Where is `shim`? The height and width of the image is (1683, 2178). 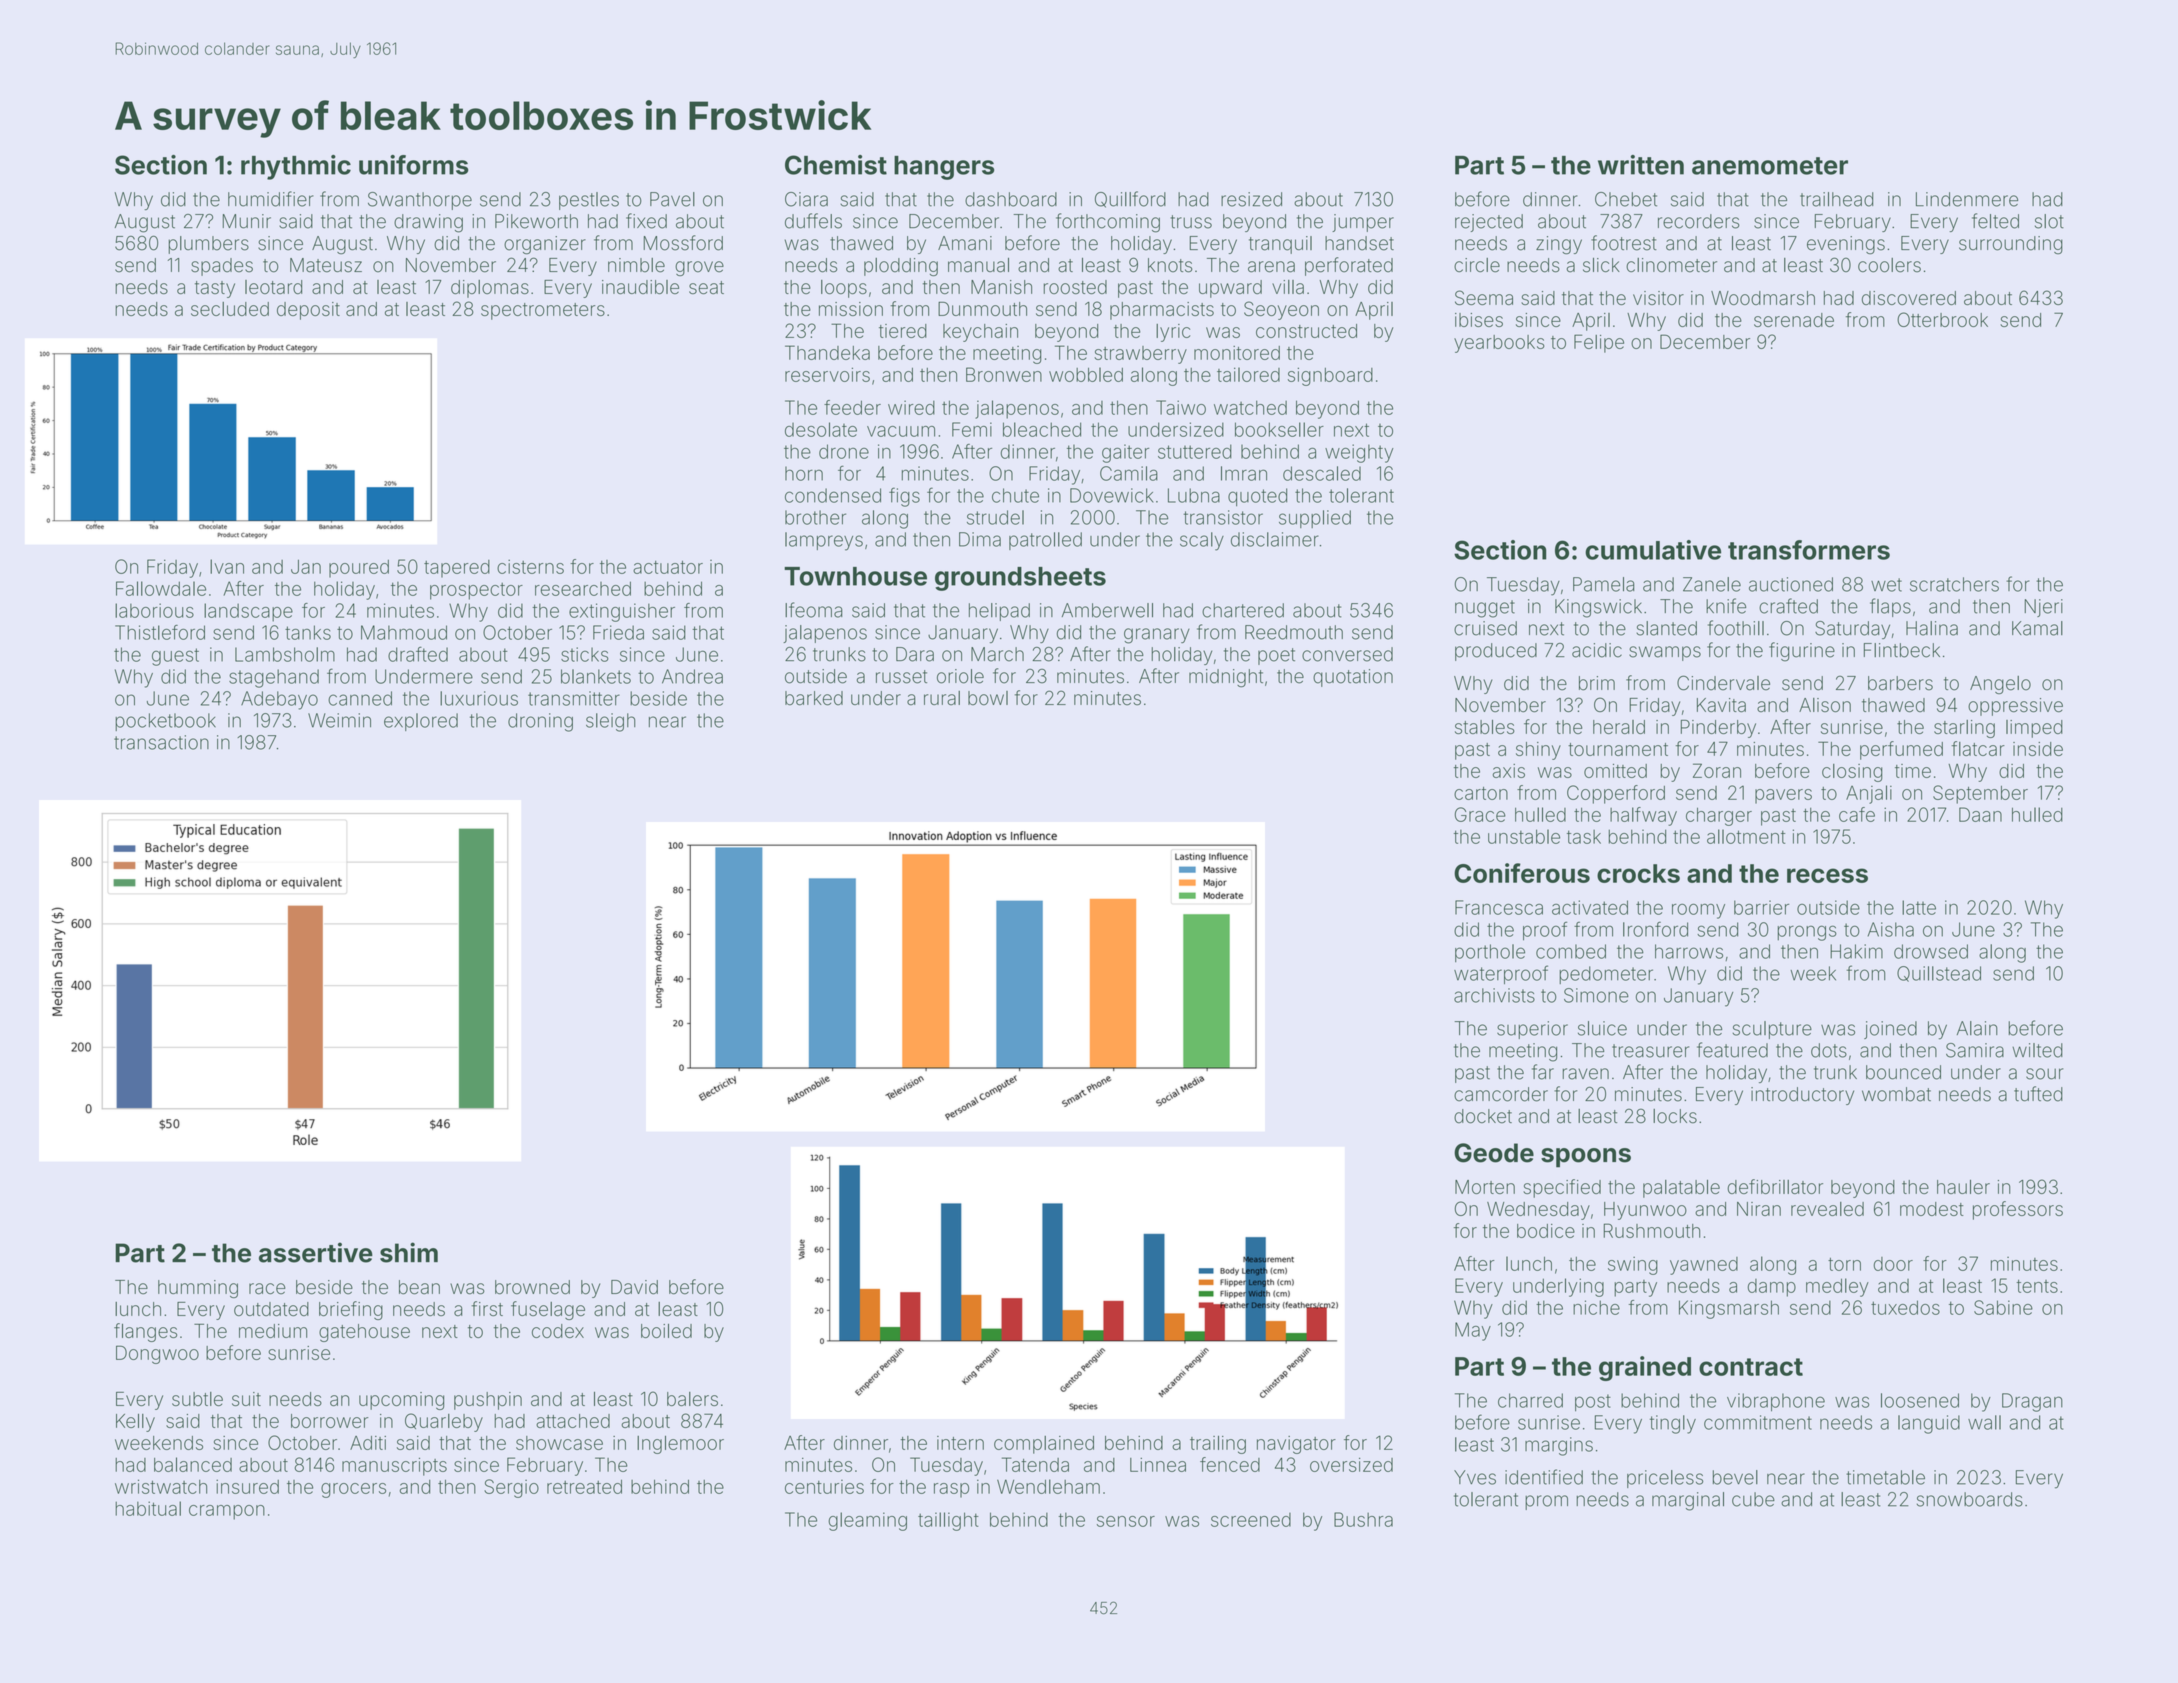 shim is located at coordinates (409, 1252).
